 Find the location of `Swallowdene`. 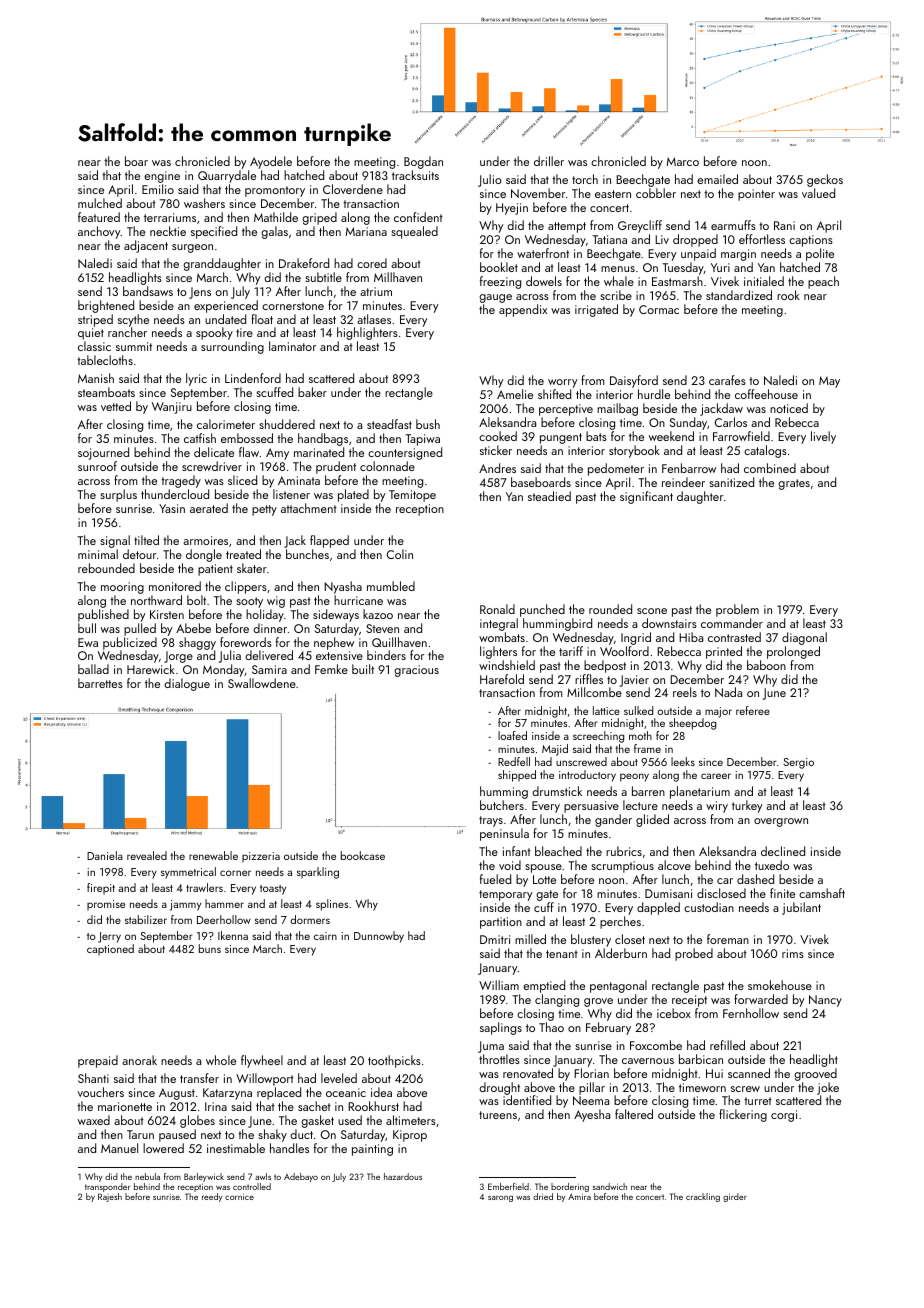

Swallowdene is located at coordinates (262, 683).
